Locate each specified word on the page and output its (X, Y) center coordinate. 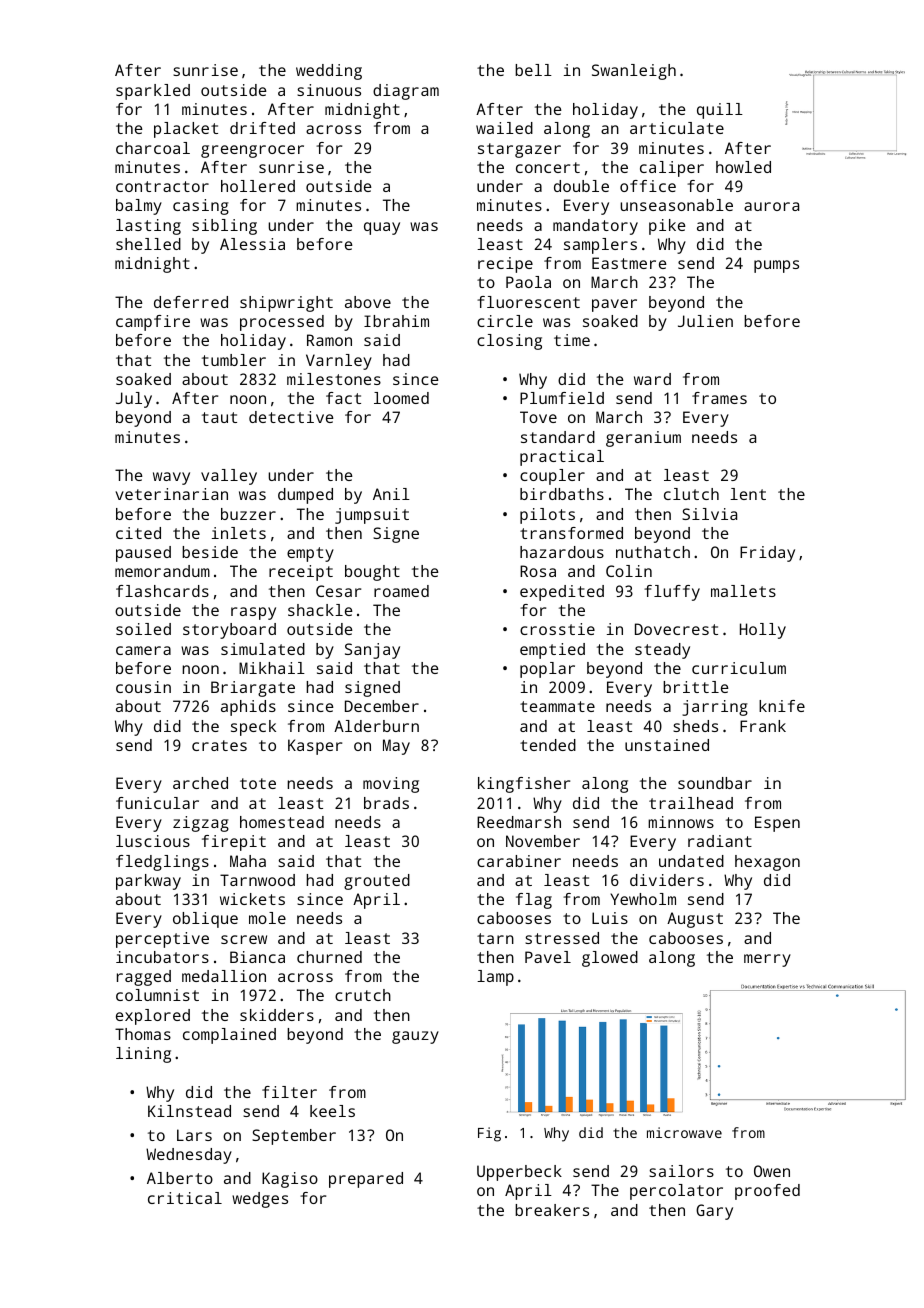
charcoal (153, 148)
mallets (743, 591)
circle (505, 321)
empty (310, 554)
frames (719, 398)
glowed (610, 959)
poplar (547, 670)
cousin (143, 687)
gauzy (415, 1037)
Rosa (538, 571)
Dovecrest (676, 629)
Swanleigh (634, 72)
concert (548, 167)
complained (229, 1036)
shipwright (286, 304)
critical (185, 1198)
